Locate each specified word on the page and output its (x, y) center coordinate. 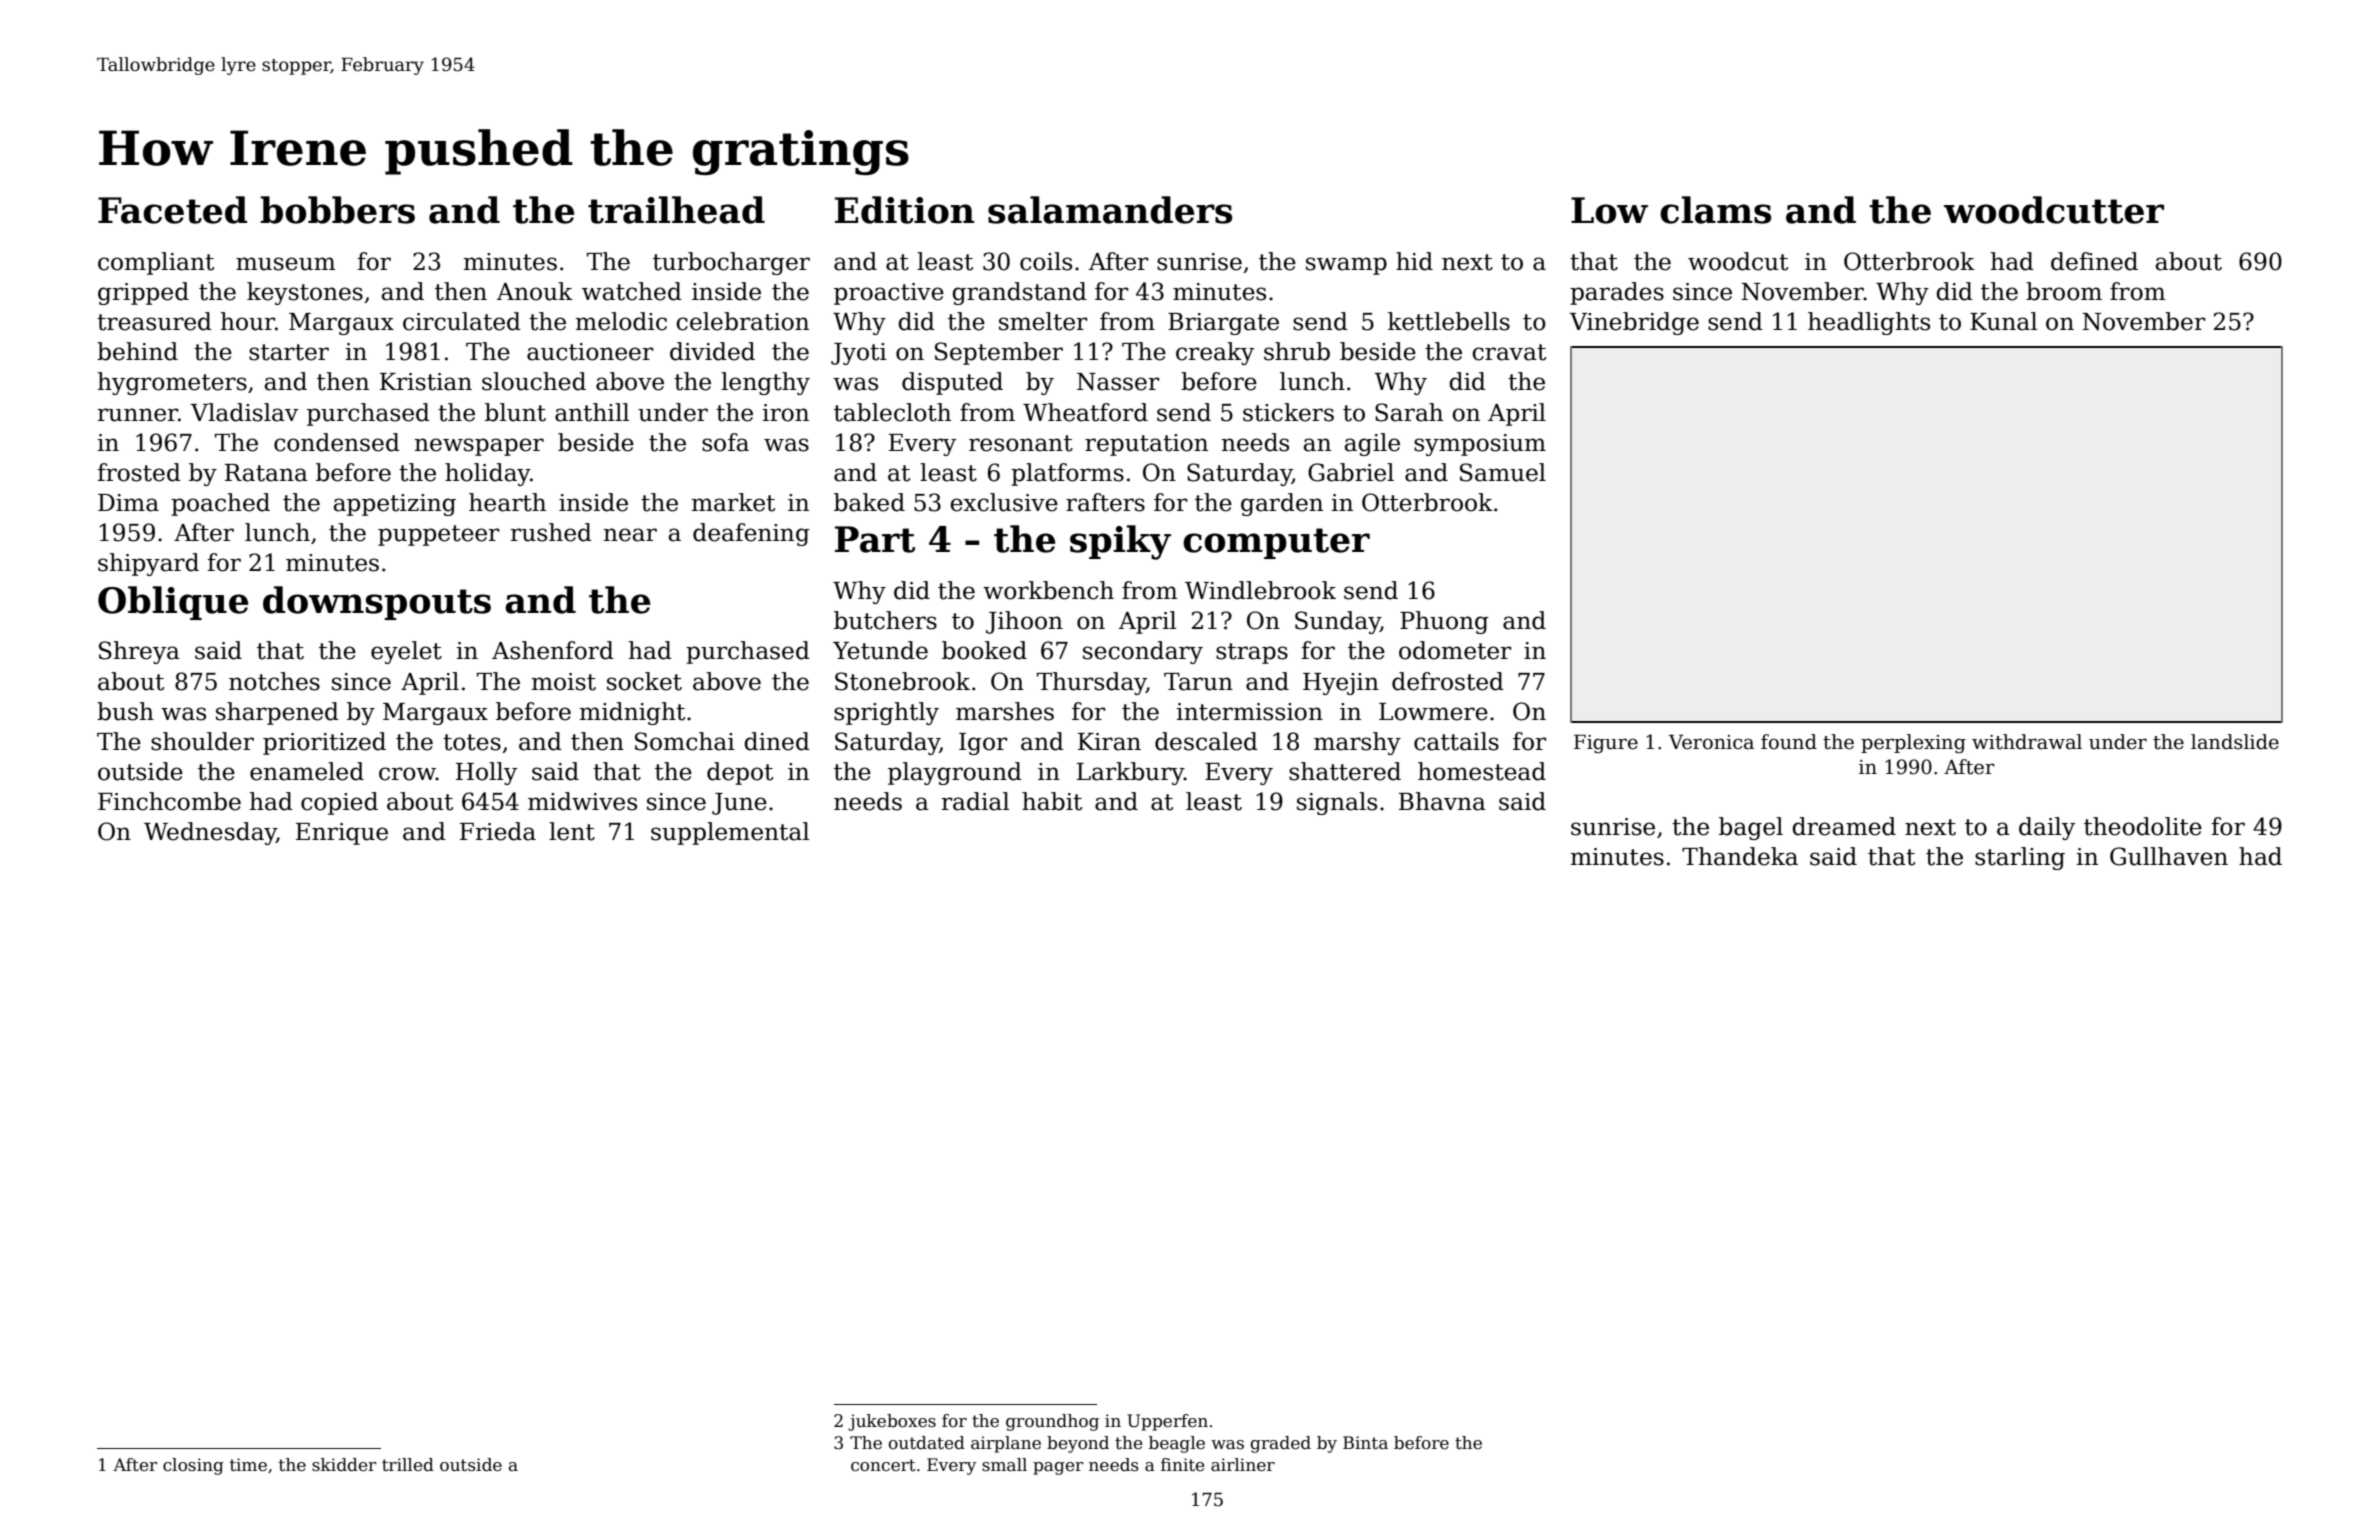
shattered (1345, 771)
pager (1058, 1468)
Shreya (139, 652)
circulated (462, 321)
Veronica (1711, 742)
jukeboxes (892, 1422)
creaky (1215, 353)
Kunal (2003, 321)
